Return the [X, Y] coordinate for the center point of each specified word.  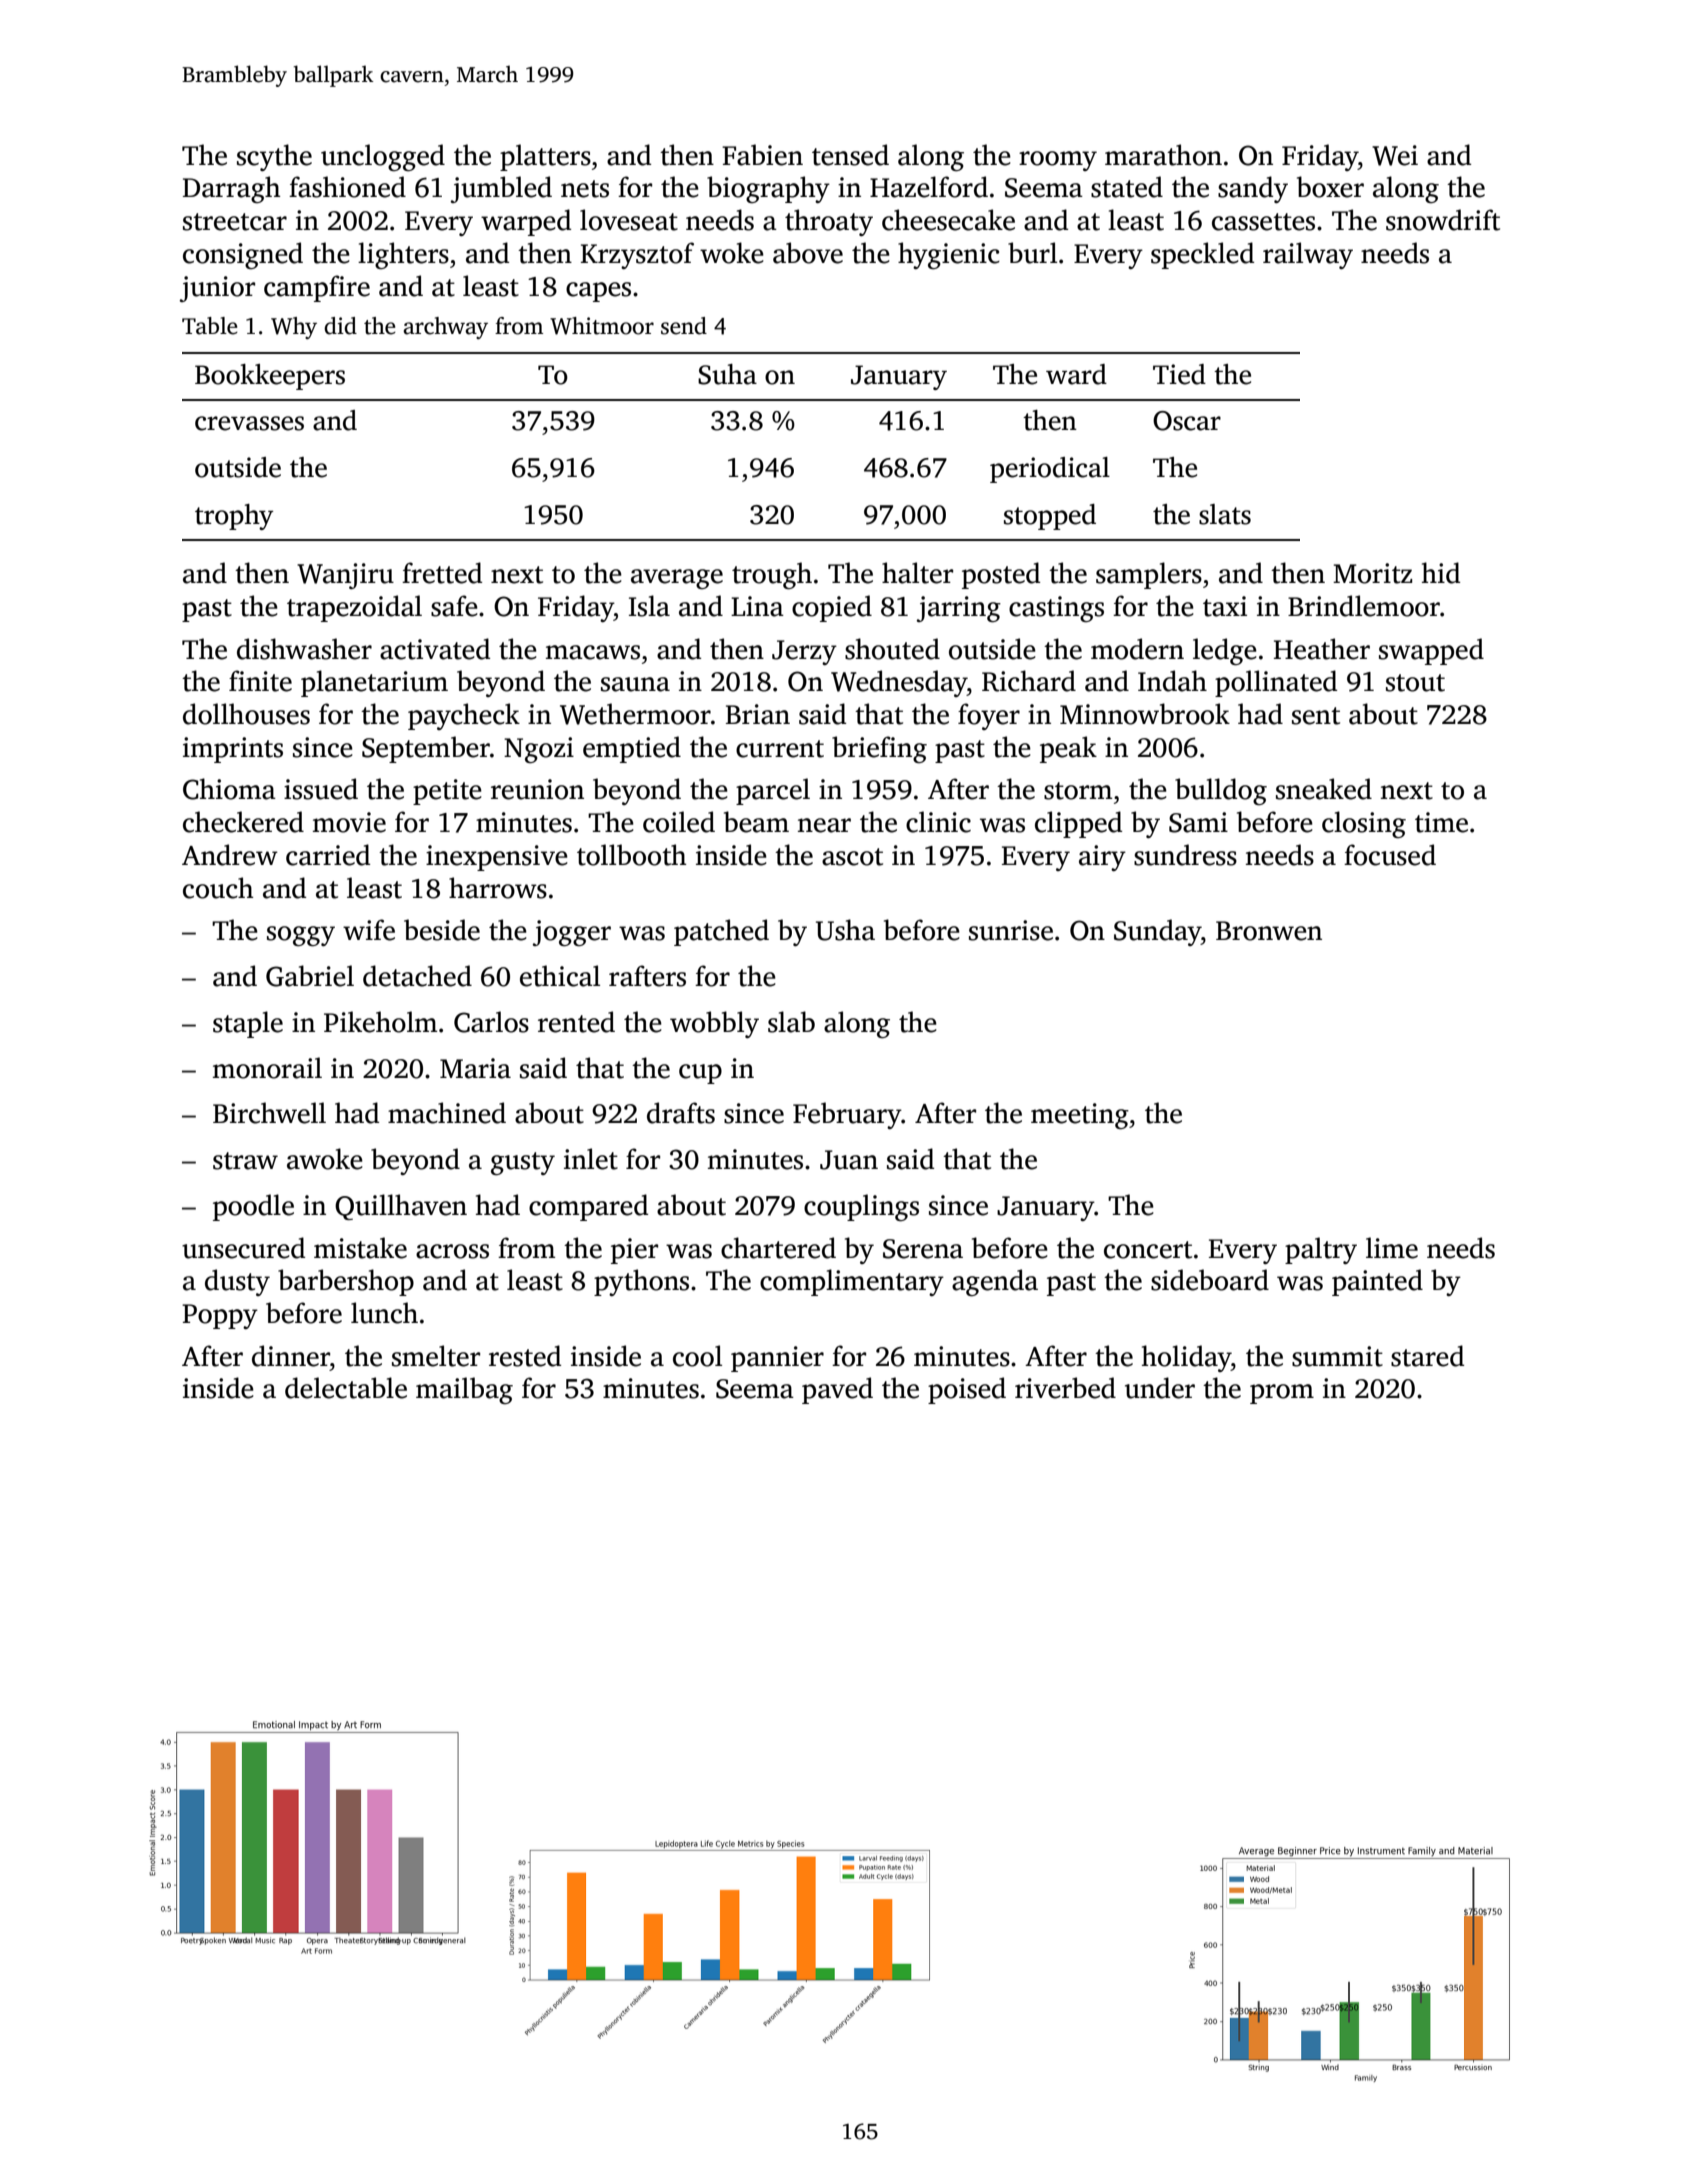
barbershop [346, 1282]
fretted [442, 573]
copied [832, 608]
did [340, 326]
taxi [1225, 606]
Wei [1395, 155]
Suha [727, 374]
